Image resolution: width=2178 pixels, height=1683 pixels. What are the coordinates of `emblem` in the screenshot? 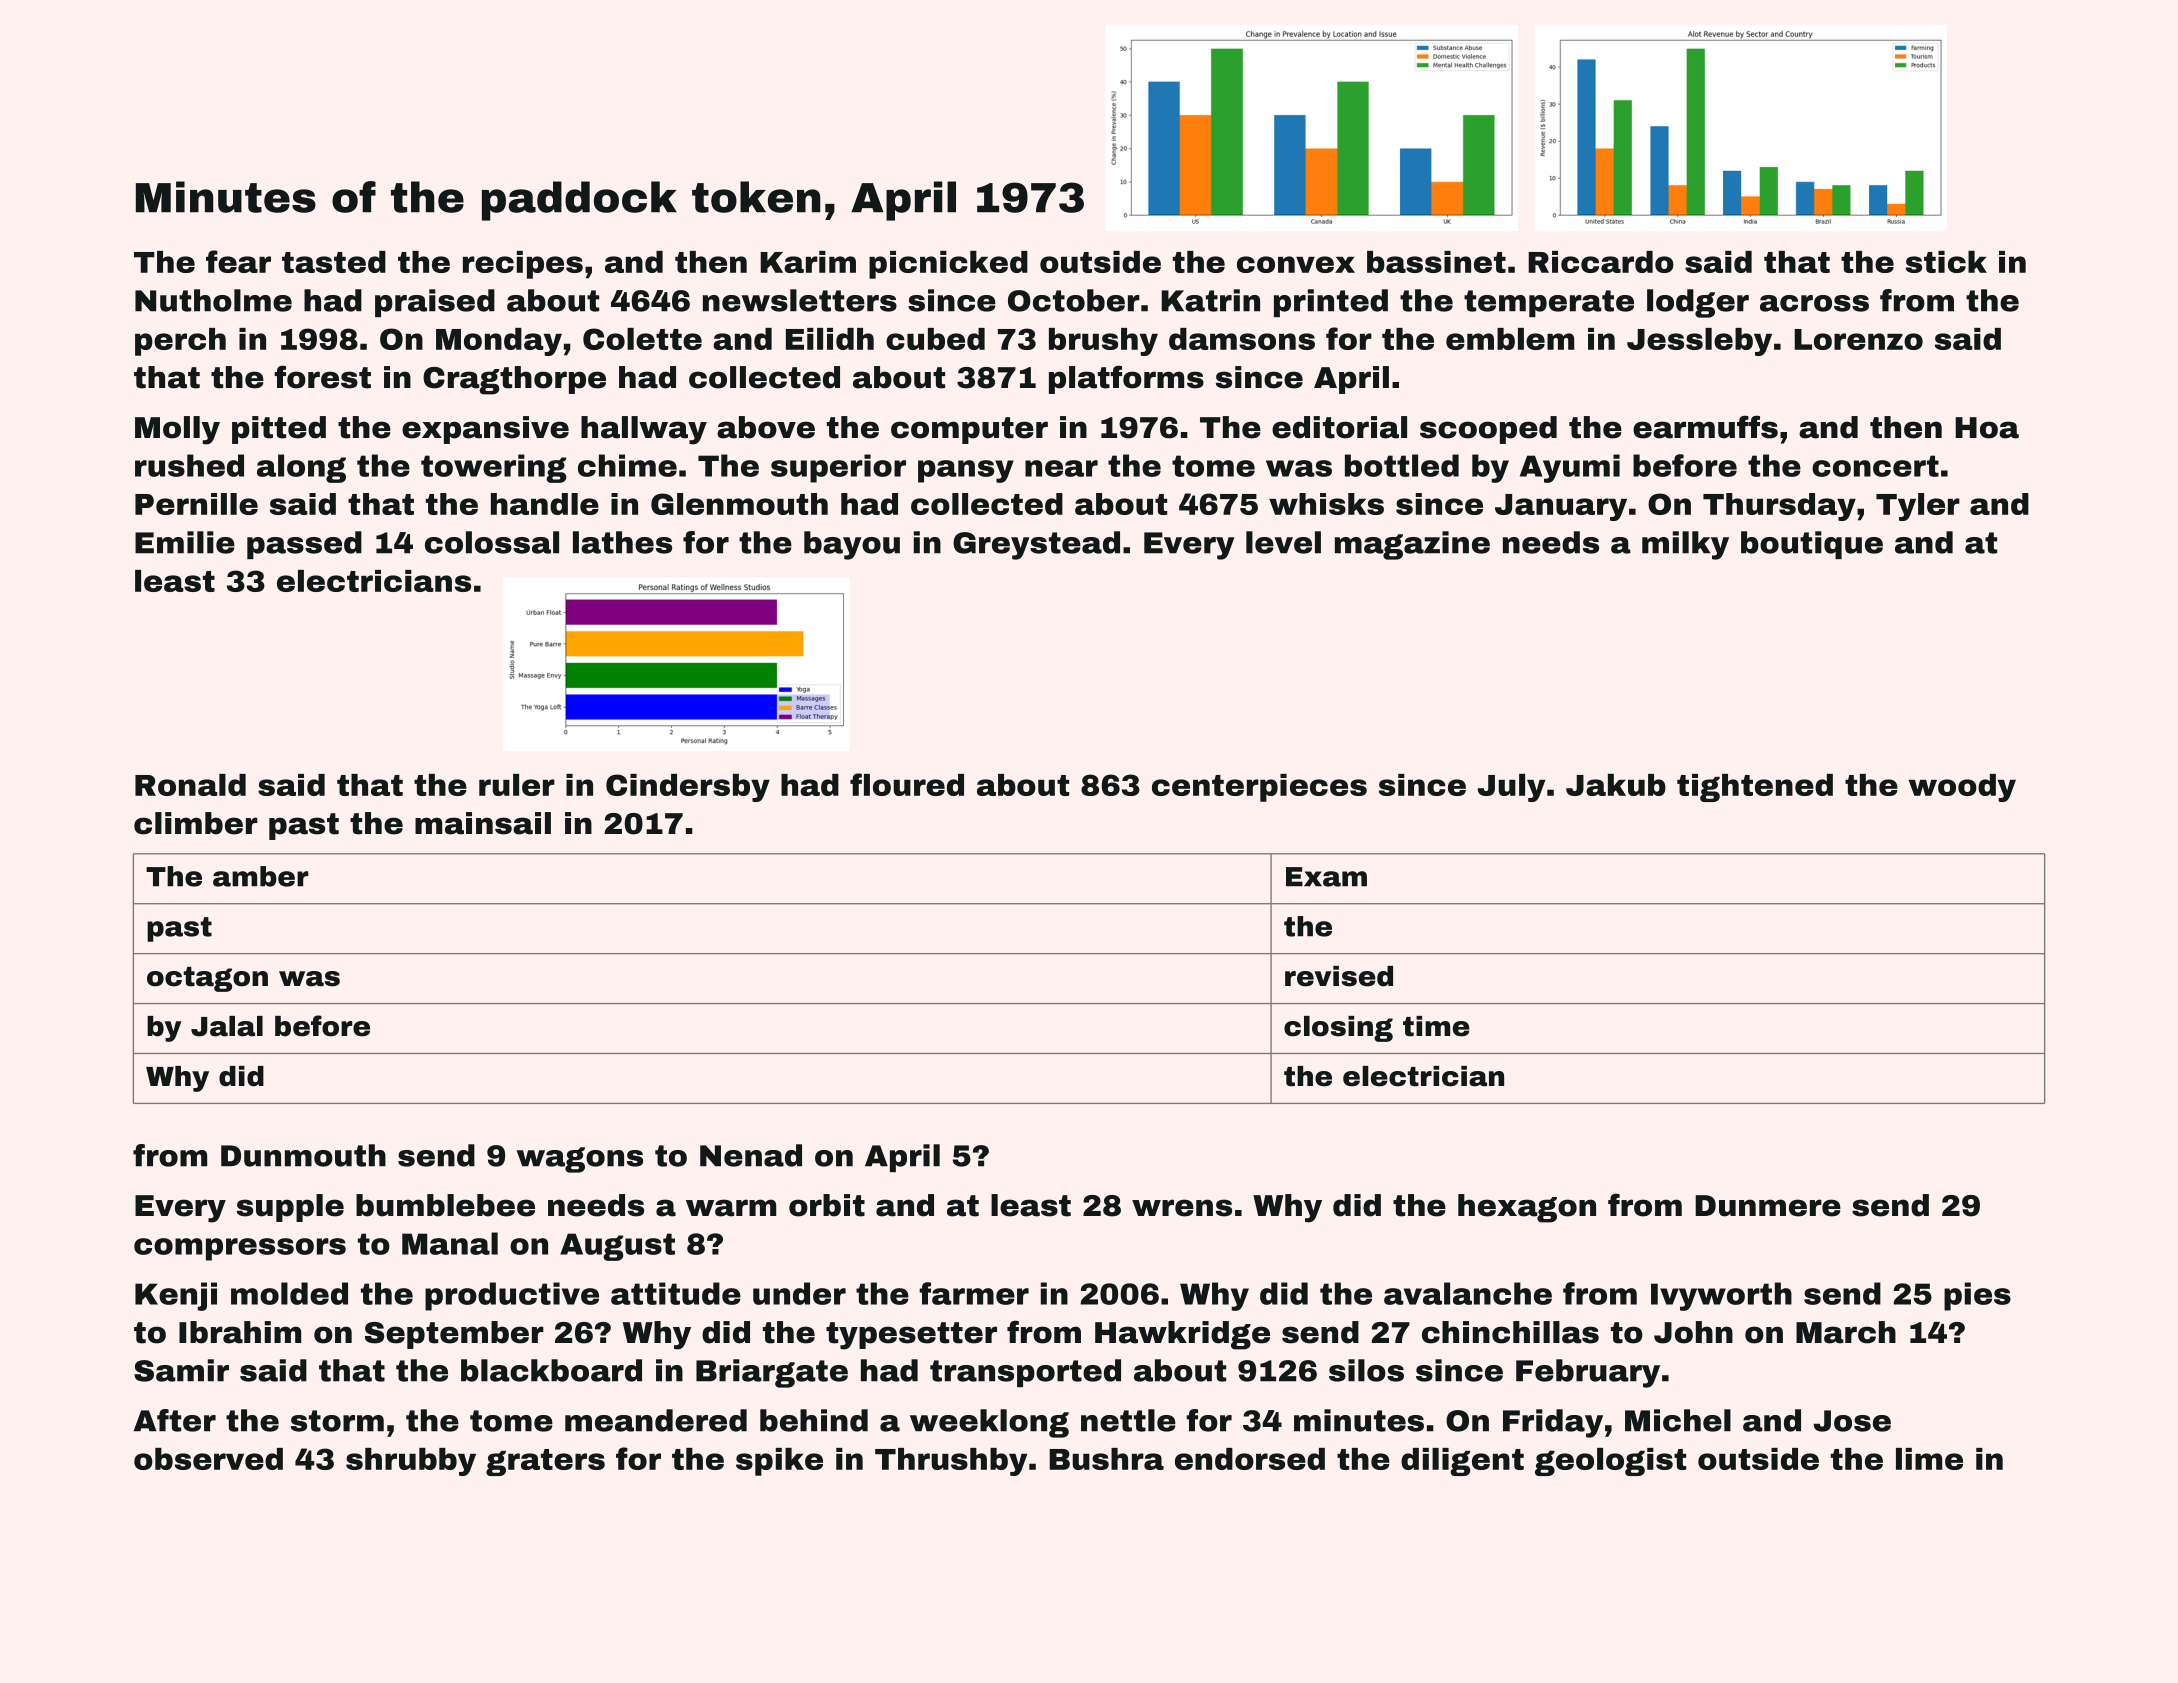 It's located at (1510, 339).
